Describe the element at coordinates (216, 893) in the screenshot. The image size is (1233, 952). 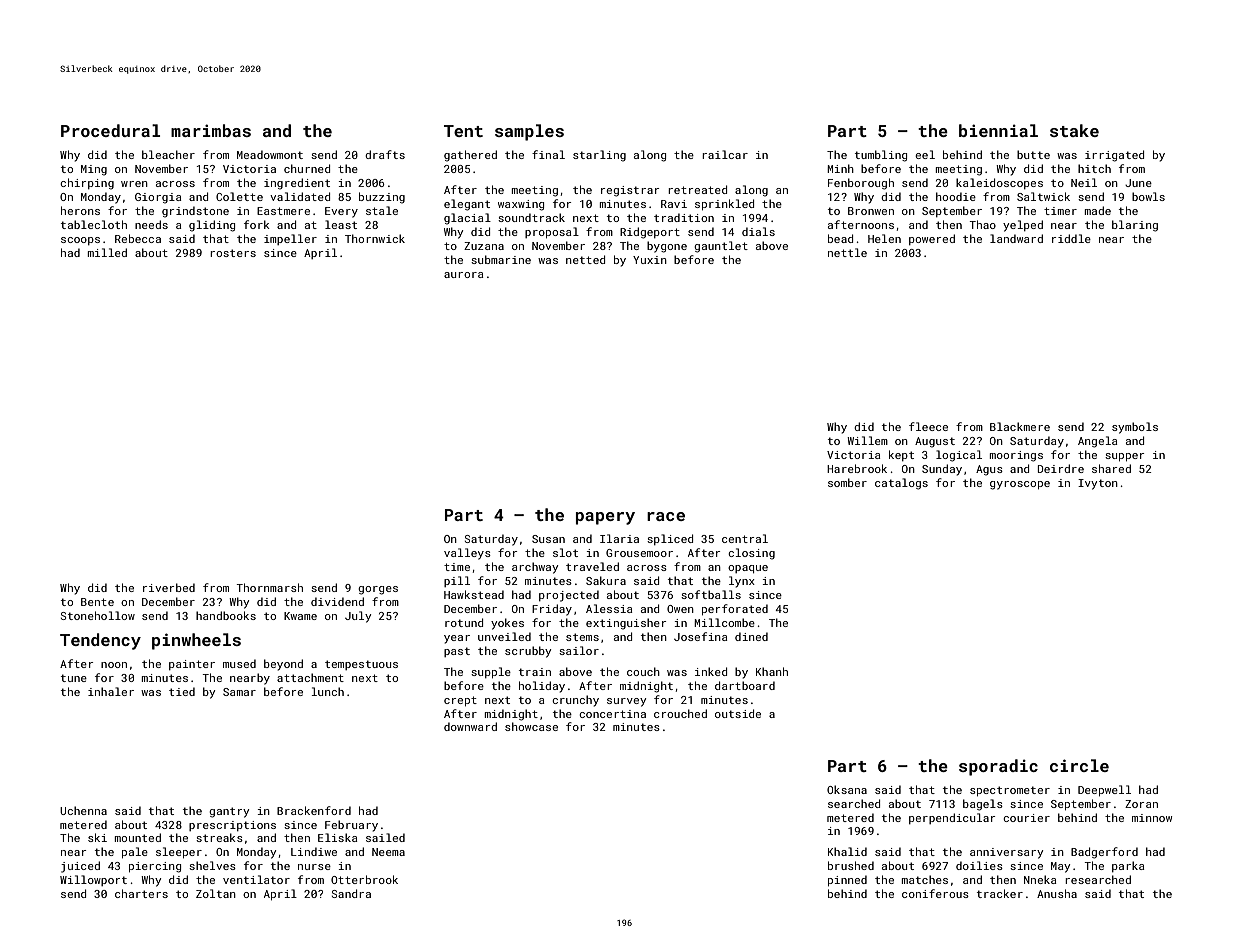
I see `Zoltan` at that location.
